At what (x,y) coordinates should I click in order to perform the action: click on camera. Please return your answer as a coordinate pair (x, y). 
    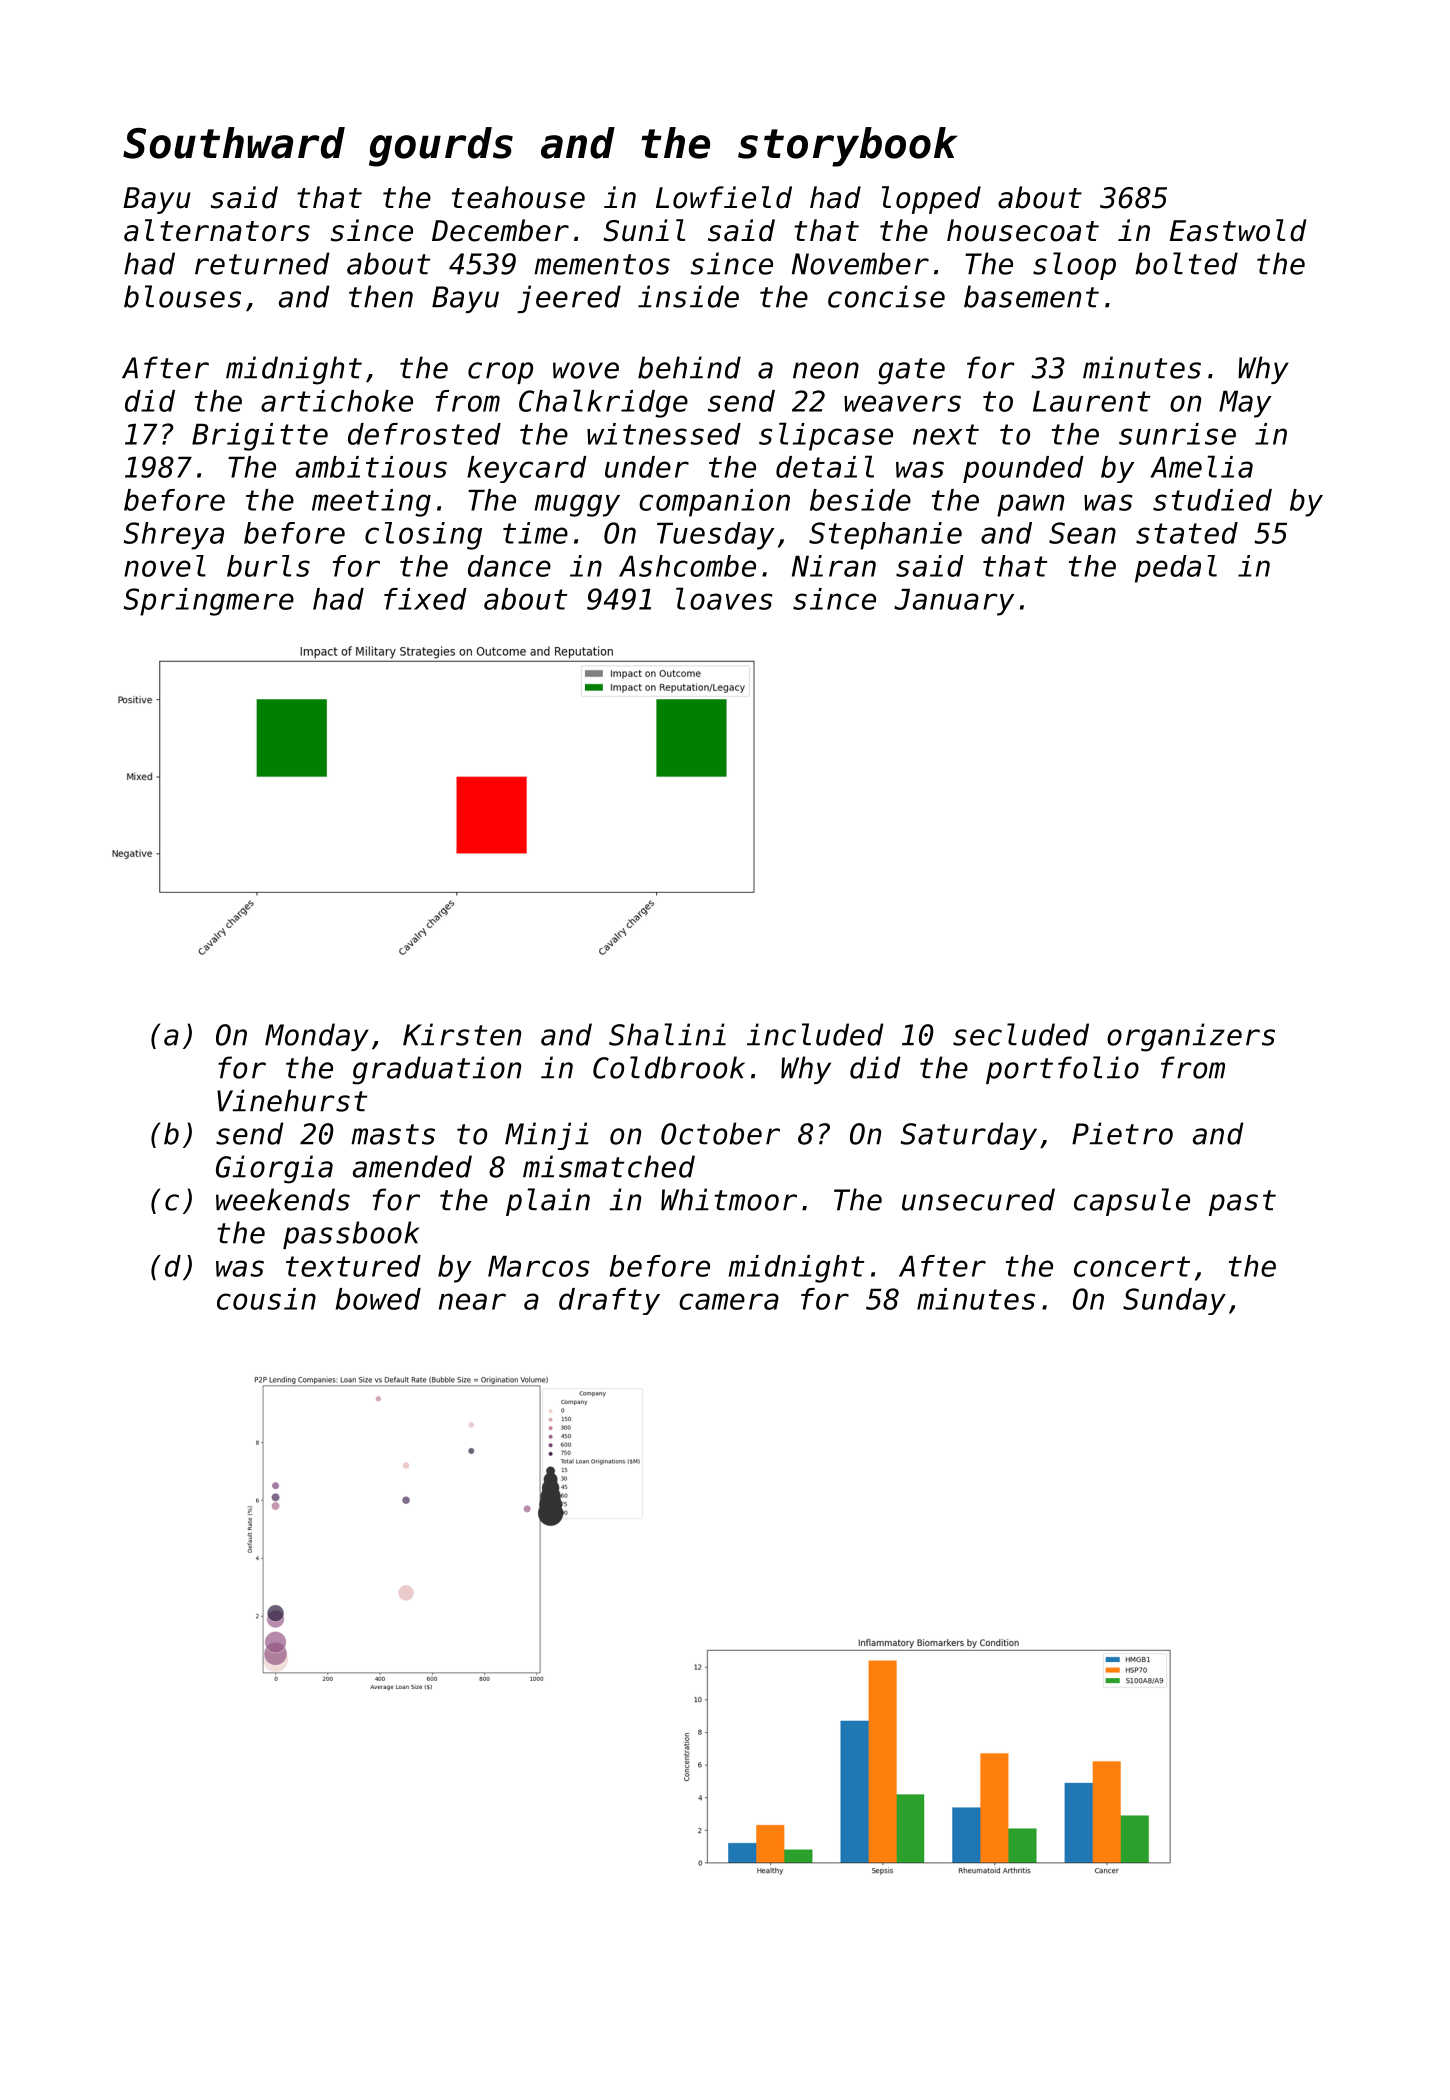
    Looking at the image, I should click on (729, 1301).
